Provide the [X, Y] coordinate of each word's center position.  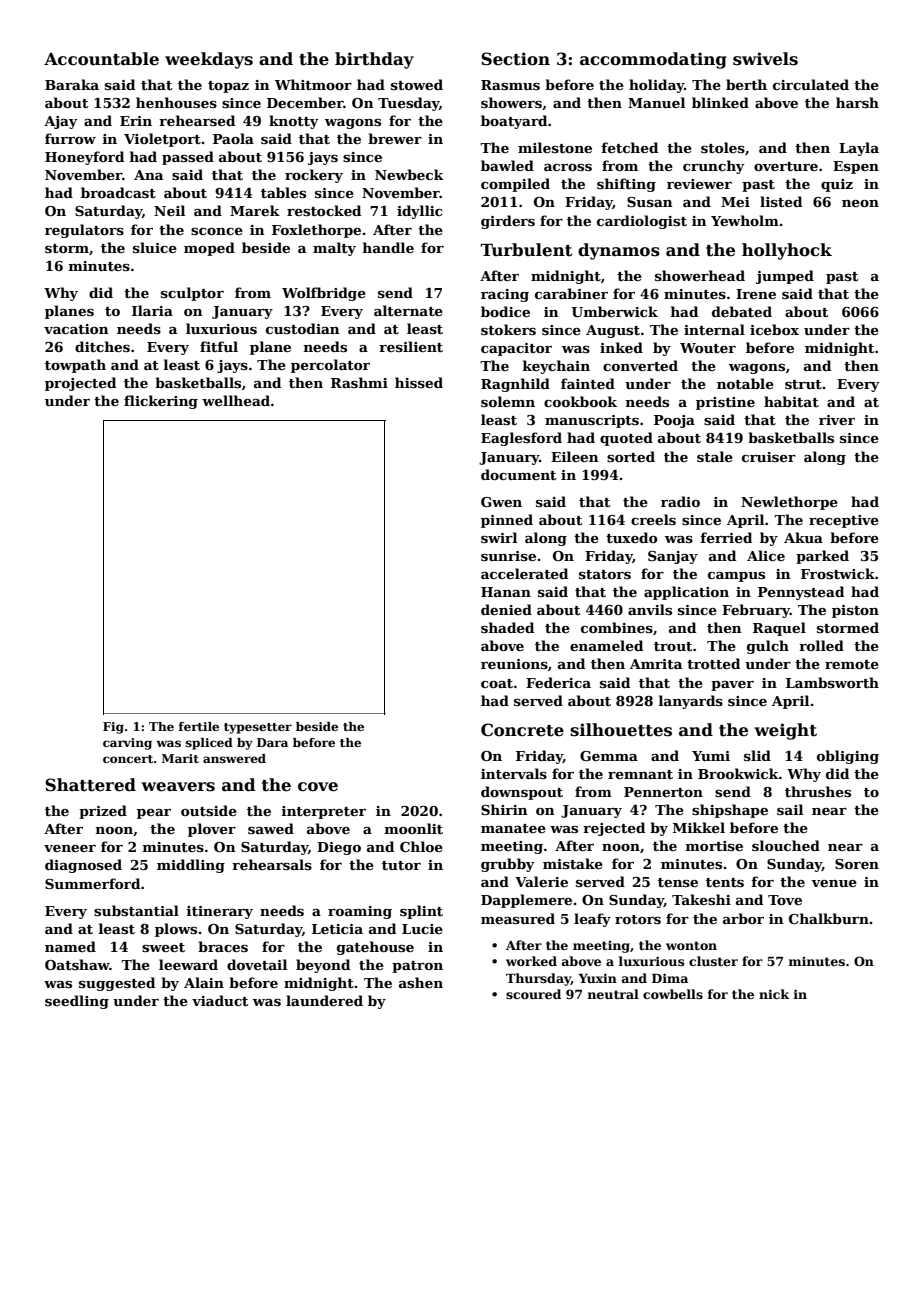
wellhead [236, 400]
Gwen [501, 502]
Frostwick [838, 573]
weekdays [209, 60]
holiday [656, 86]
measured [518, 918]
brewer [395, 138]
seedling [77, 1002]
